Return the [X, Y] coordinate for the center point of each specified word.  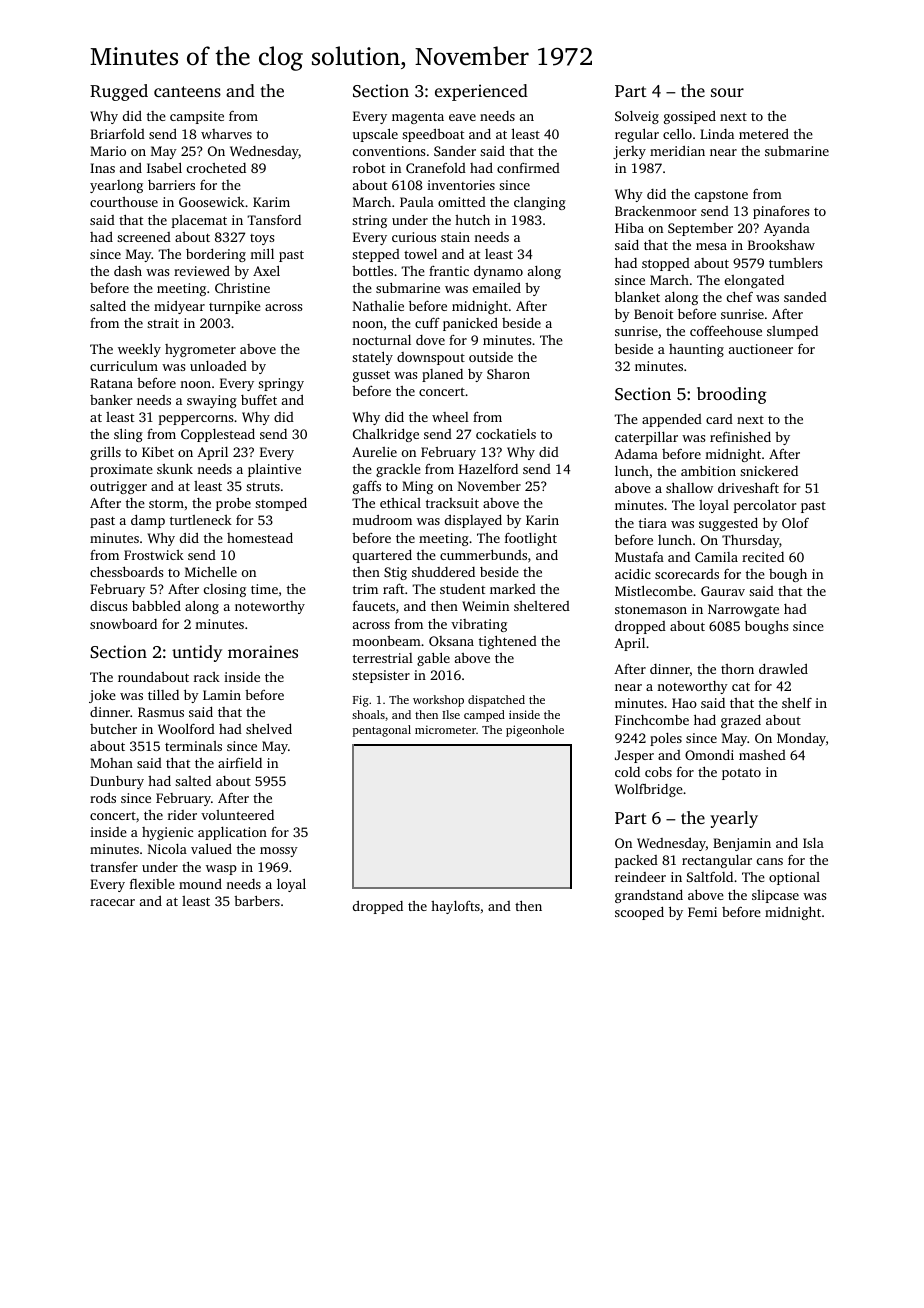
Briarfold [117, 134]
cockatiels [506, 434]
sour [727, 92]
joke [102, 696]
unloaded [218, 366]
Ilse [451, 714]
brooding [732, 395]
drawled [783, 669]
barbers [257, 900]
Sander [455, 151]
